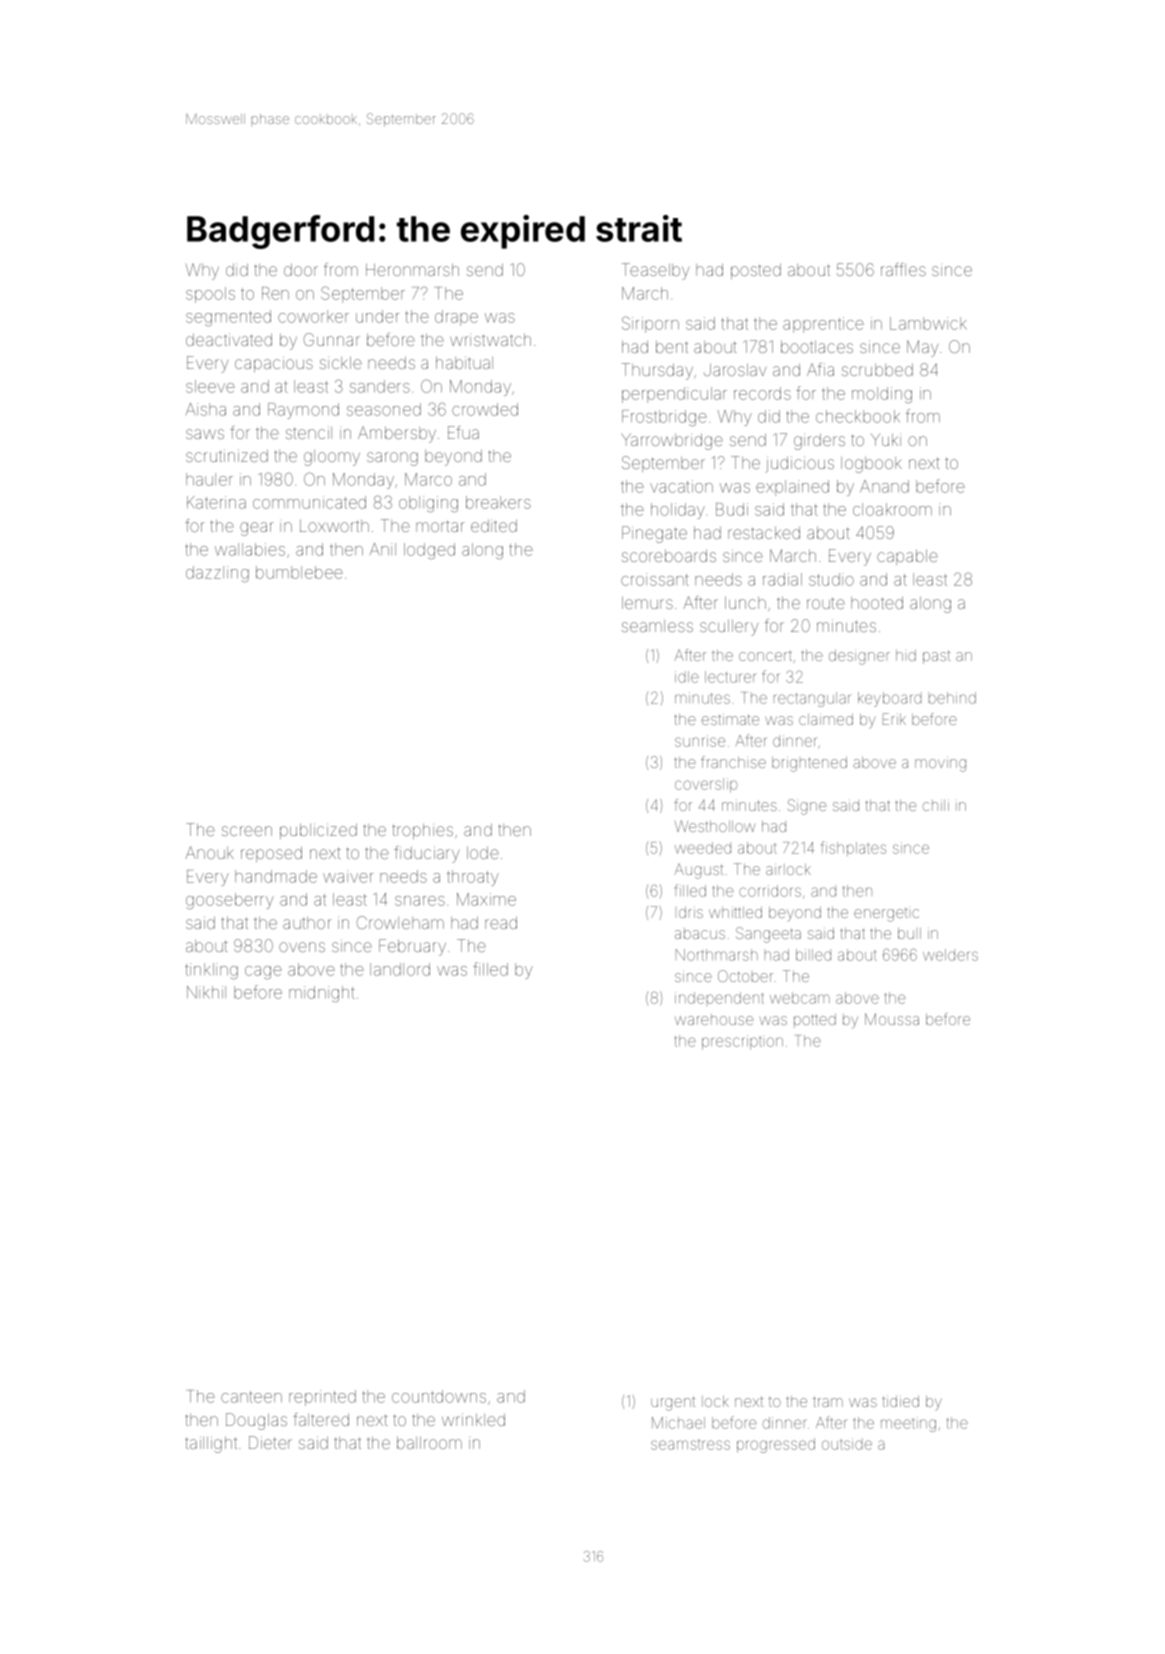 This screenshot has height=1654, width=1165. Describe the element at coordinates (714, 1019) in the screenshot. I see `warehouse` at that location.
